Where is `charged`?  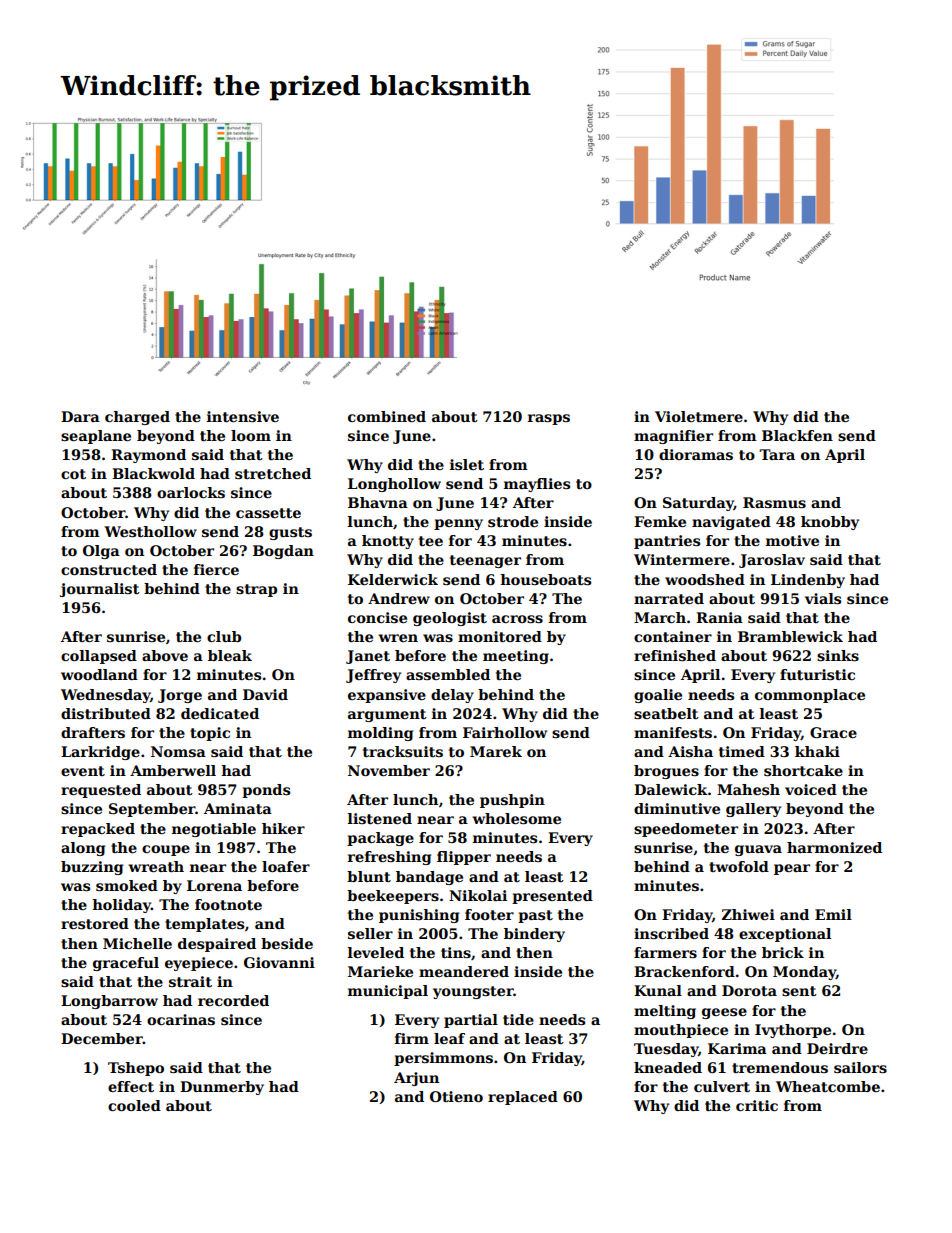
charged is located at coordinates (137, 418).
